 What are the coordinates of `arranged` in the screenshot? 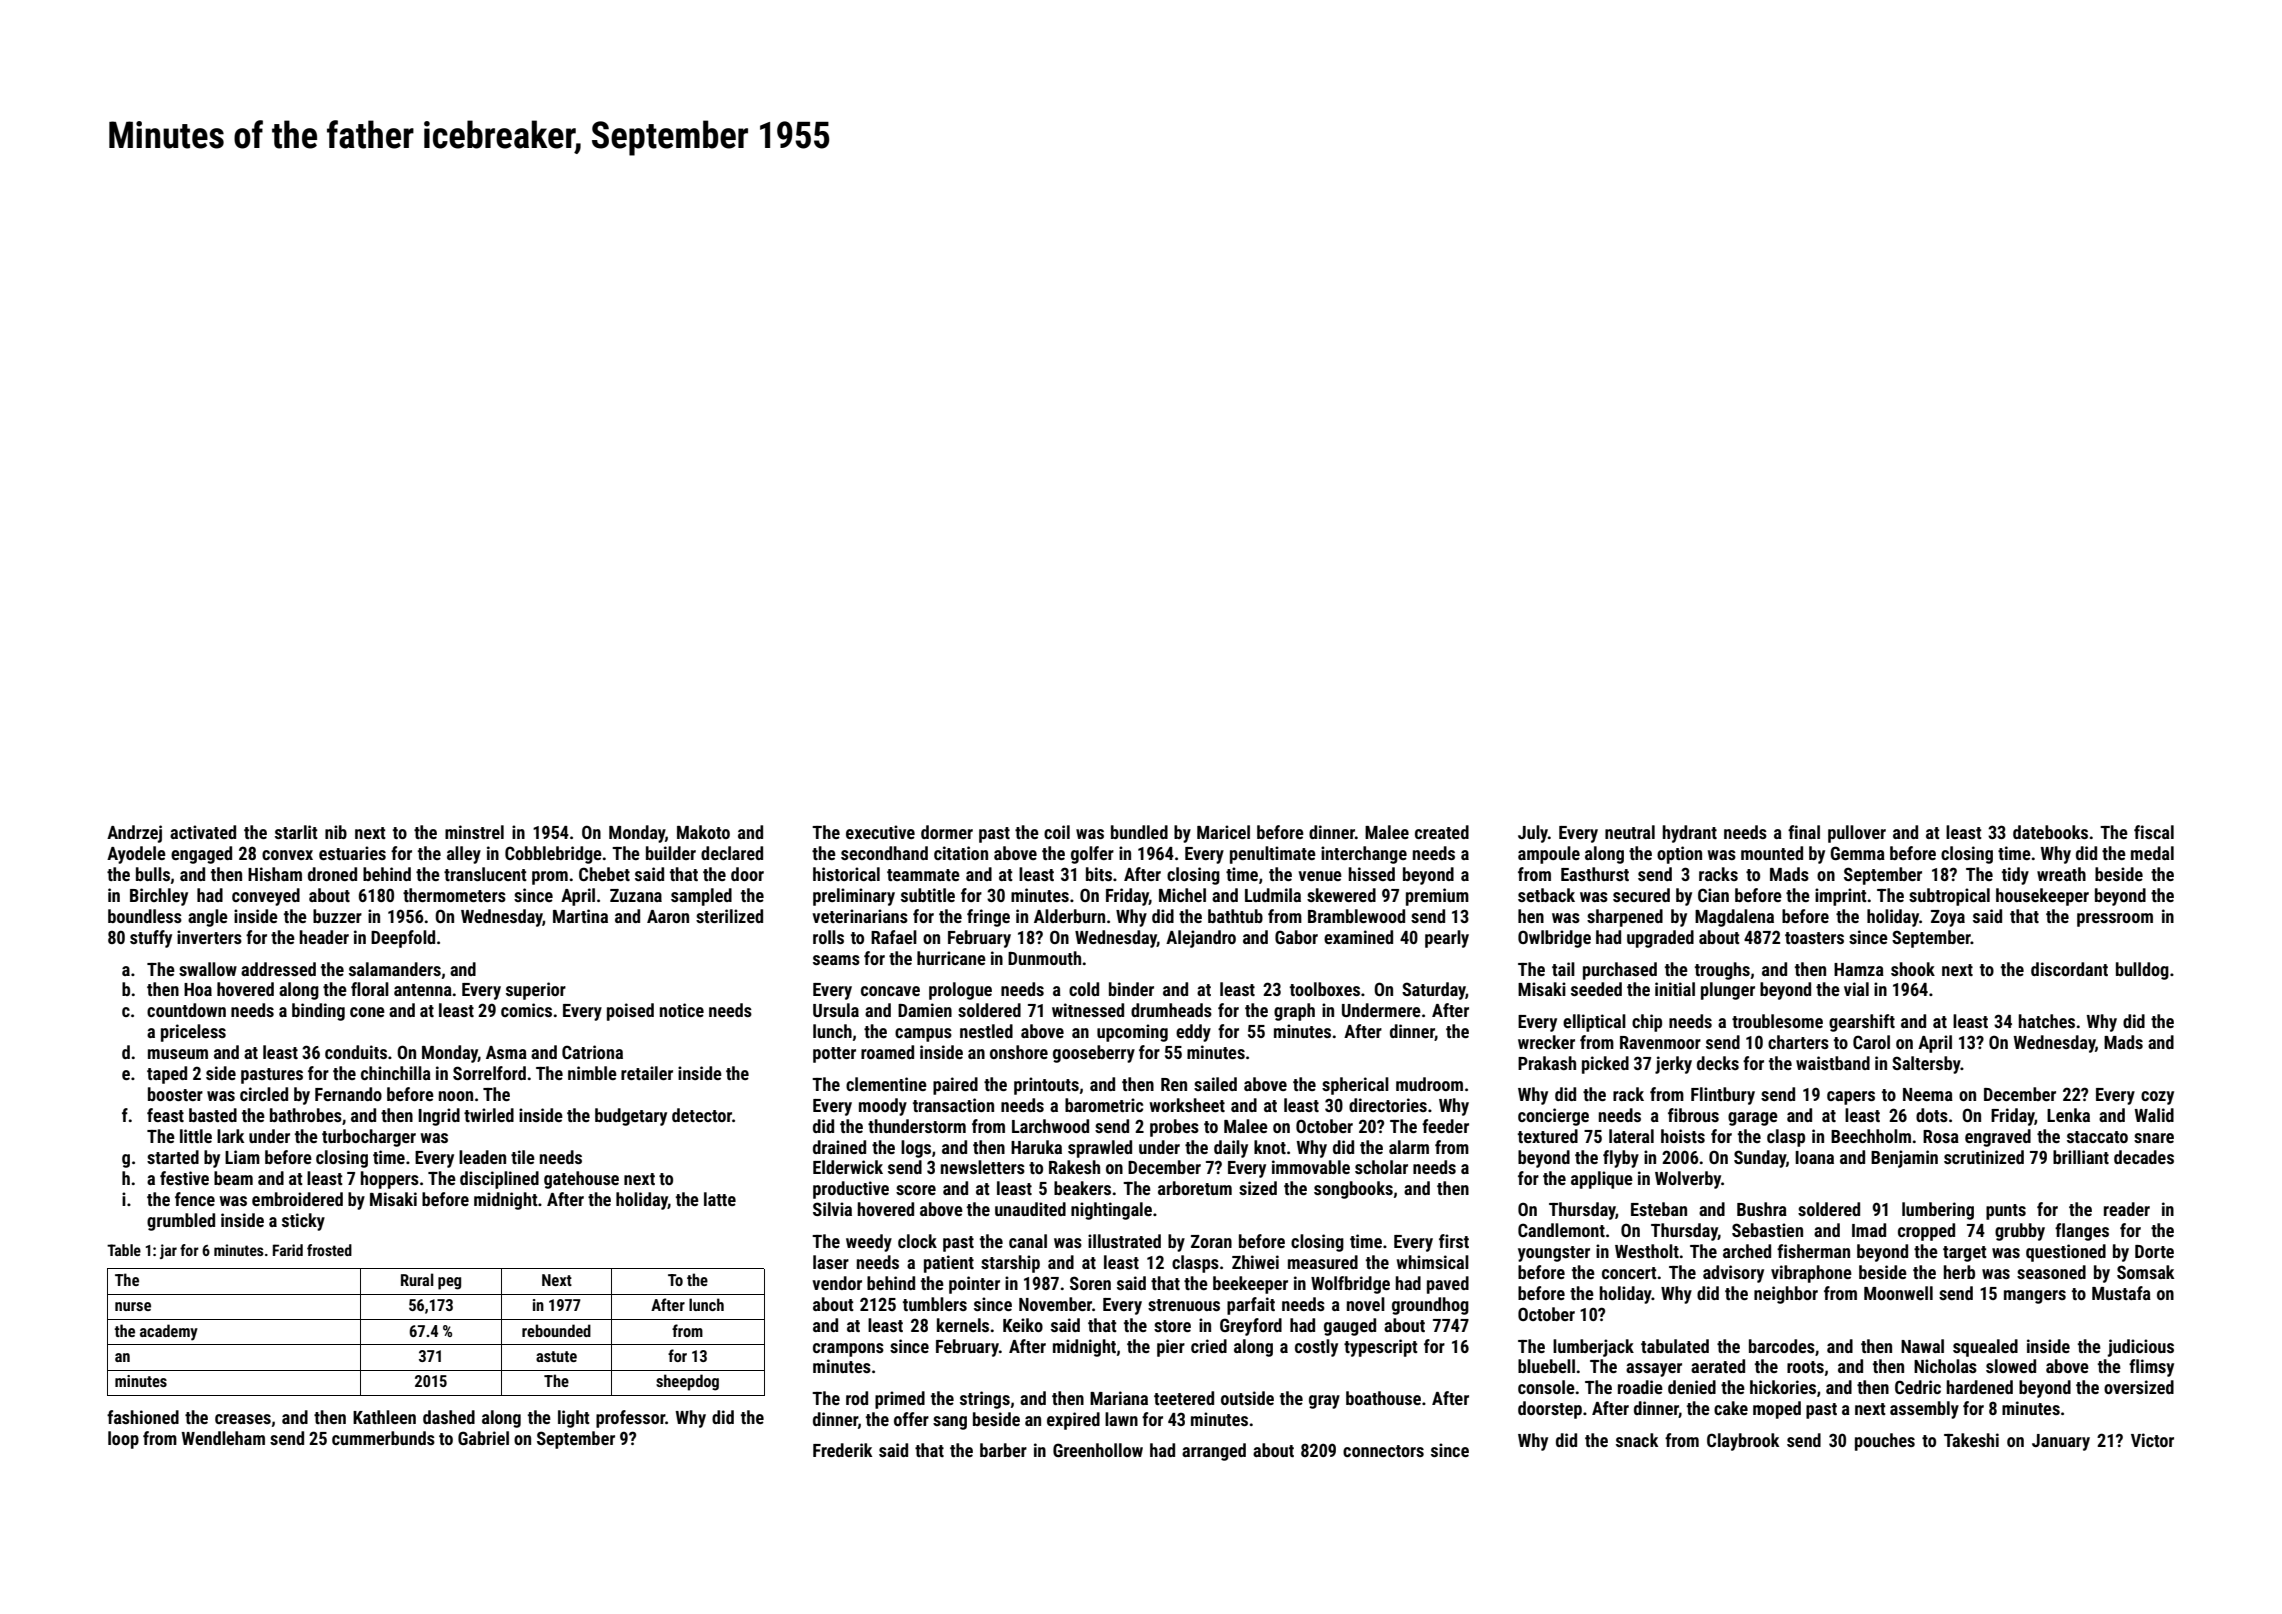 It's located at (1214, 1452).
